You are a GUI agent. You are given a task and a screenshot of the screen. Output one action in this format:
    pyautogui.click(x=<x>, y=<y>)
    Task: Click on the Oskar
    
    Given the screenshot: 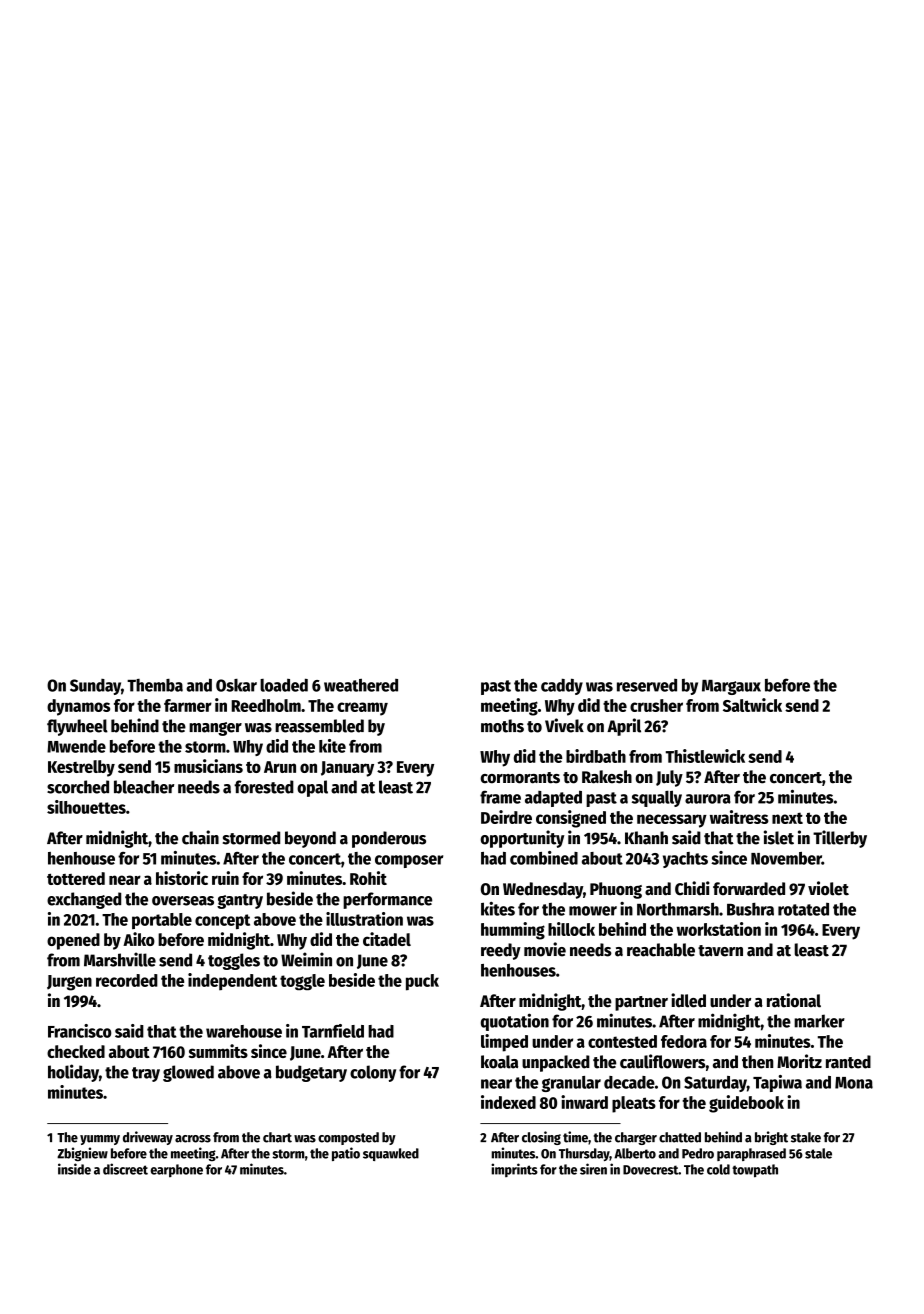 What is the action you would take?
    pyautogui.click(x=236, y=685)
